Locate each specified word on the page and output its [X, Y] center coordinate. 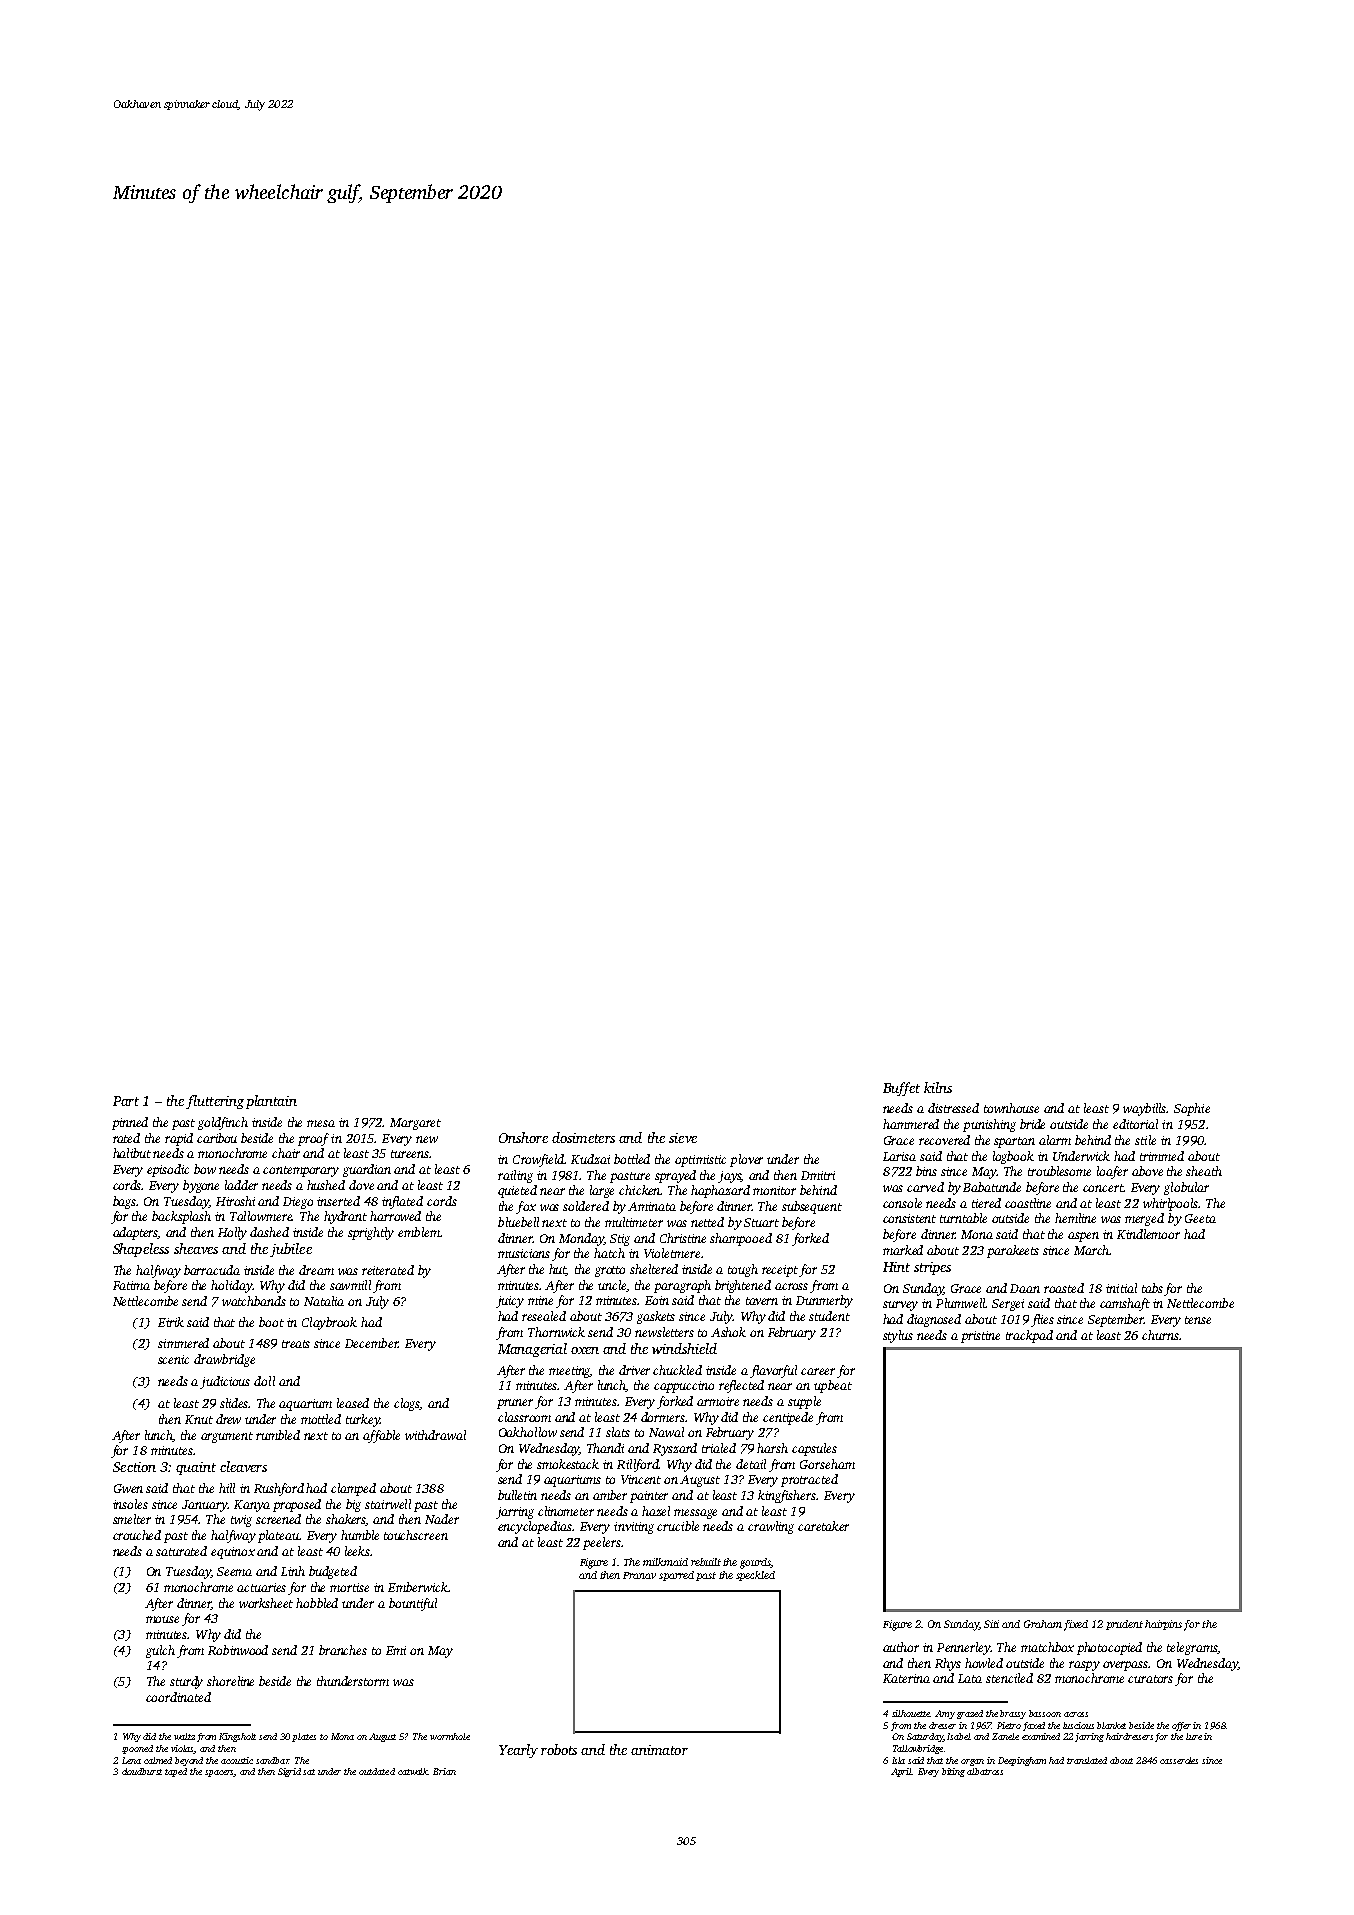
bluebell [518, 1222]
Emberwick [418, 1587]
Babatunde [992, 1187]
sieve [683, 1138]
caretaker [823, 1526]
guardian [367, 1170]
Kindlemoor [1148, 1234]
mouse [162, 1619]
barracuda [212, 1270]
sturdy [186, 1682]
